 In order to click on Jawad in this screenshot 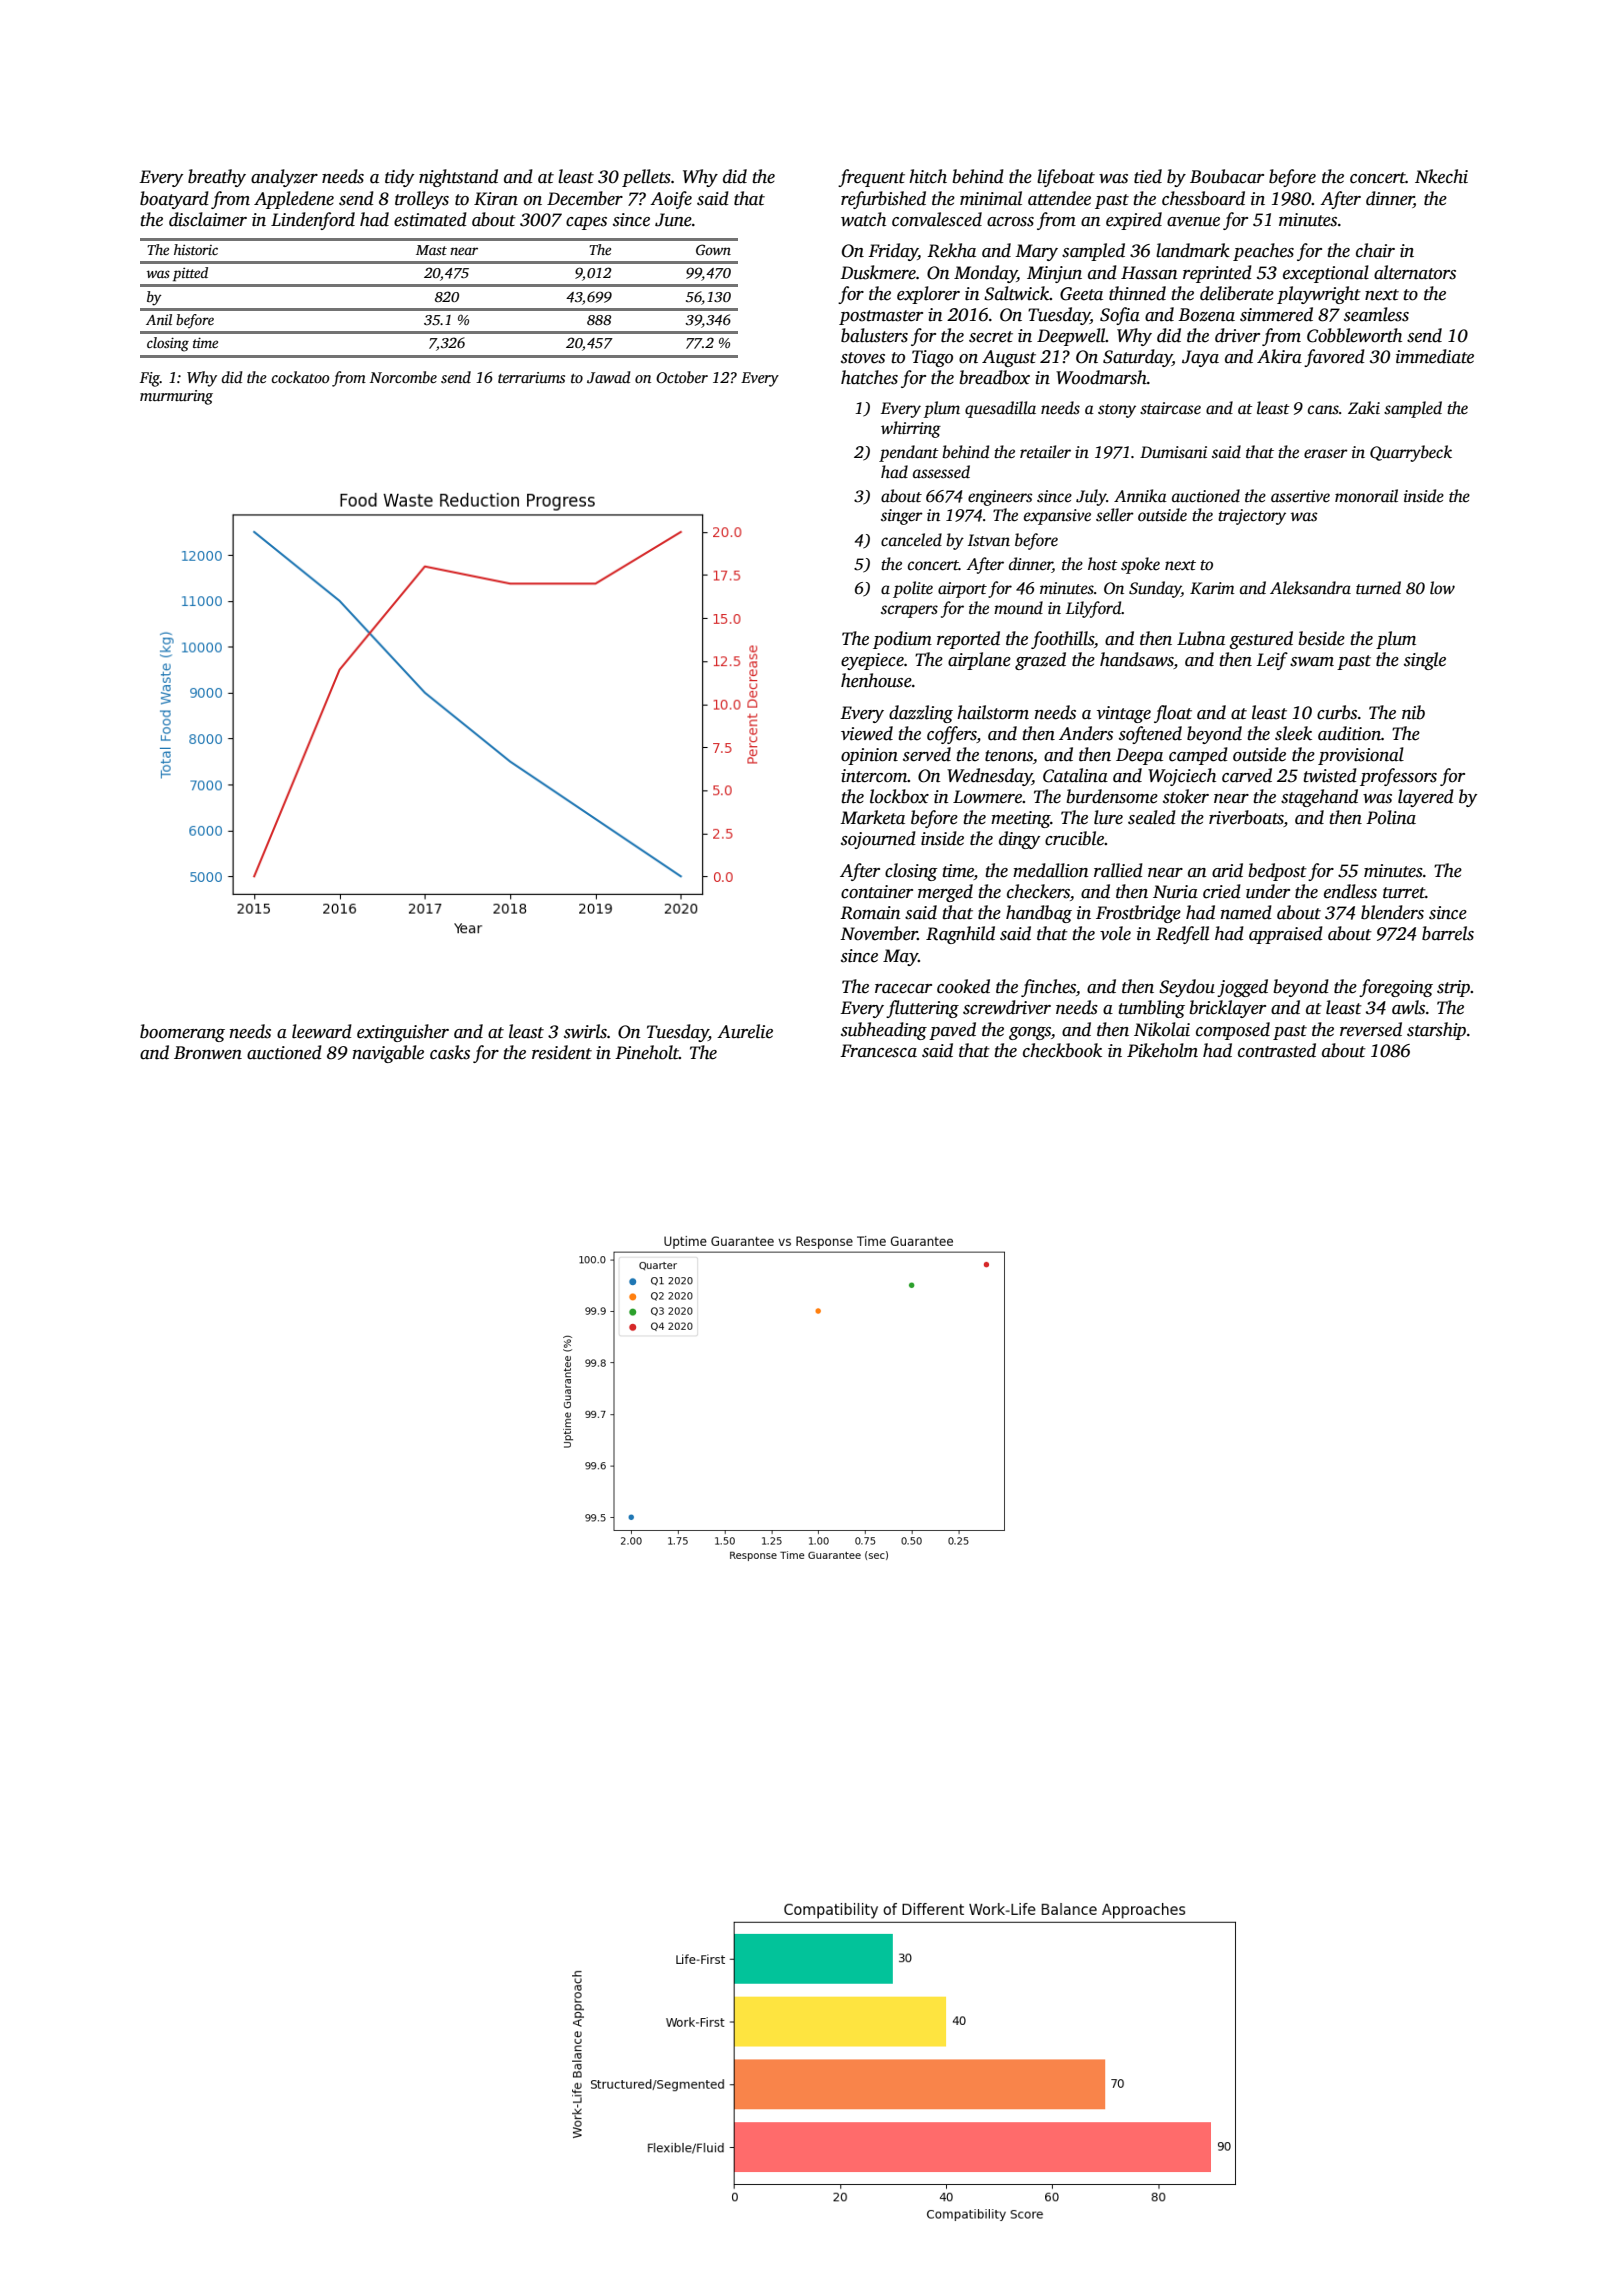, I will do `click(609, 377)`.
